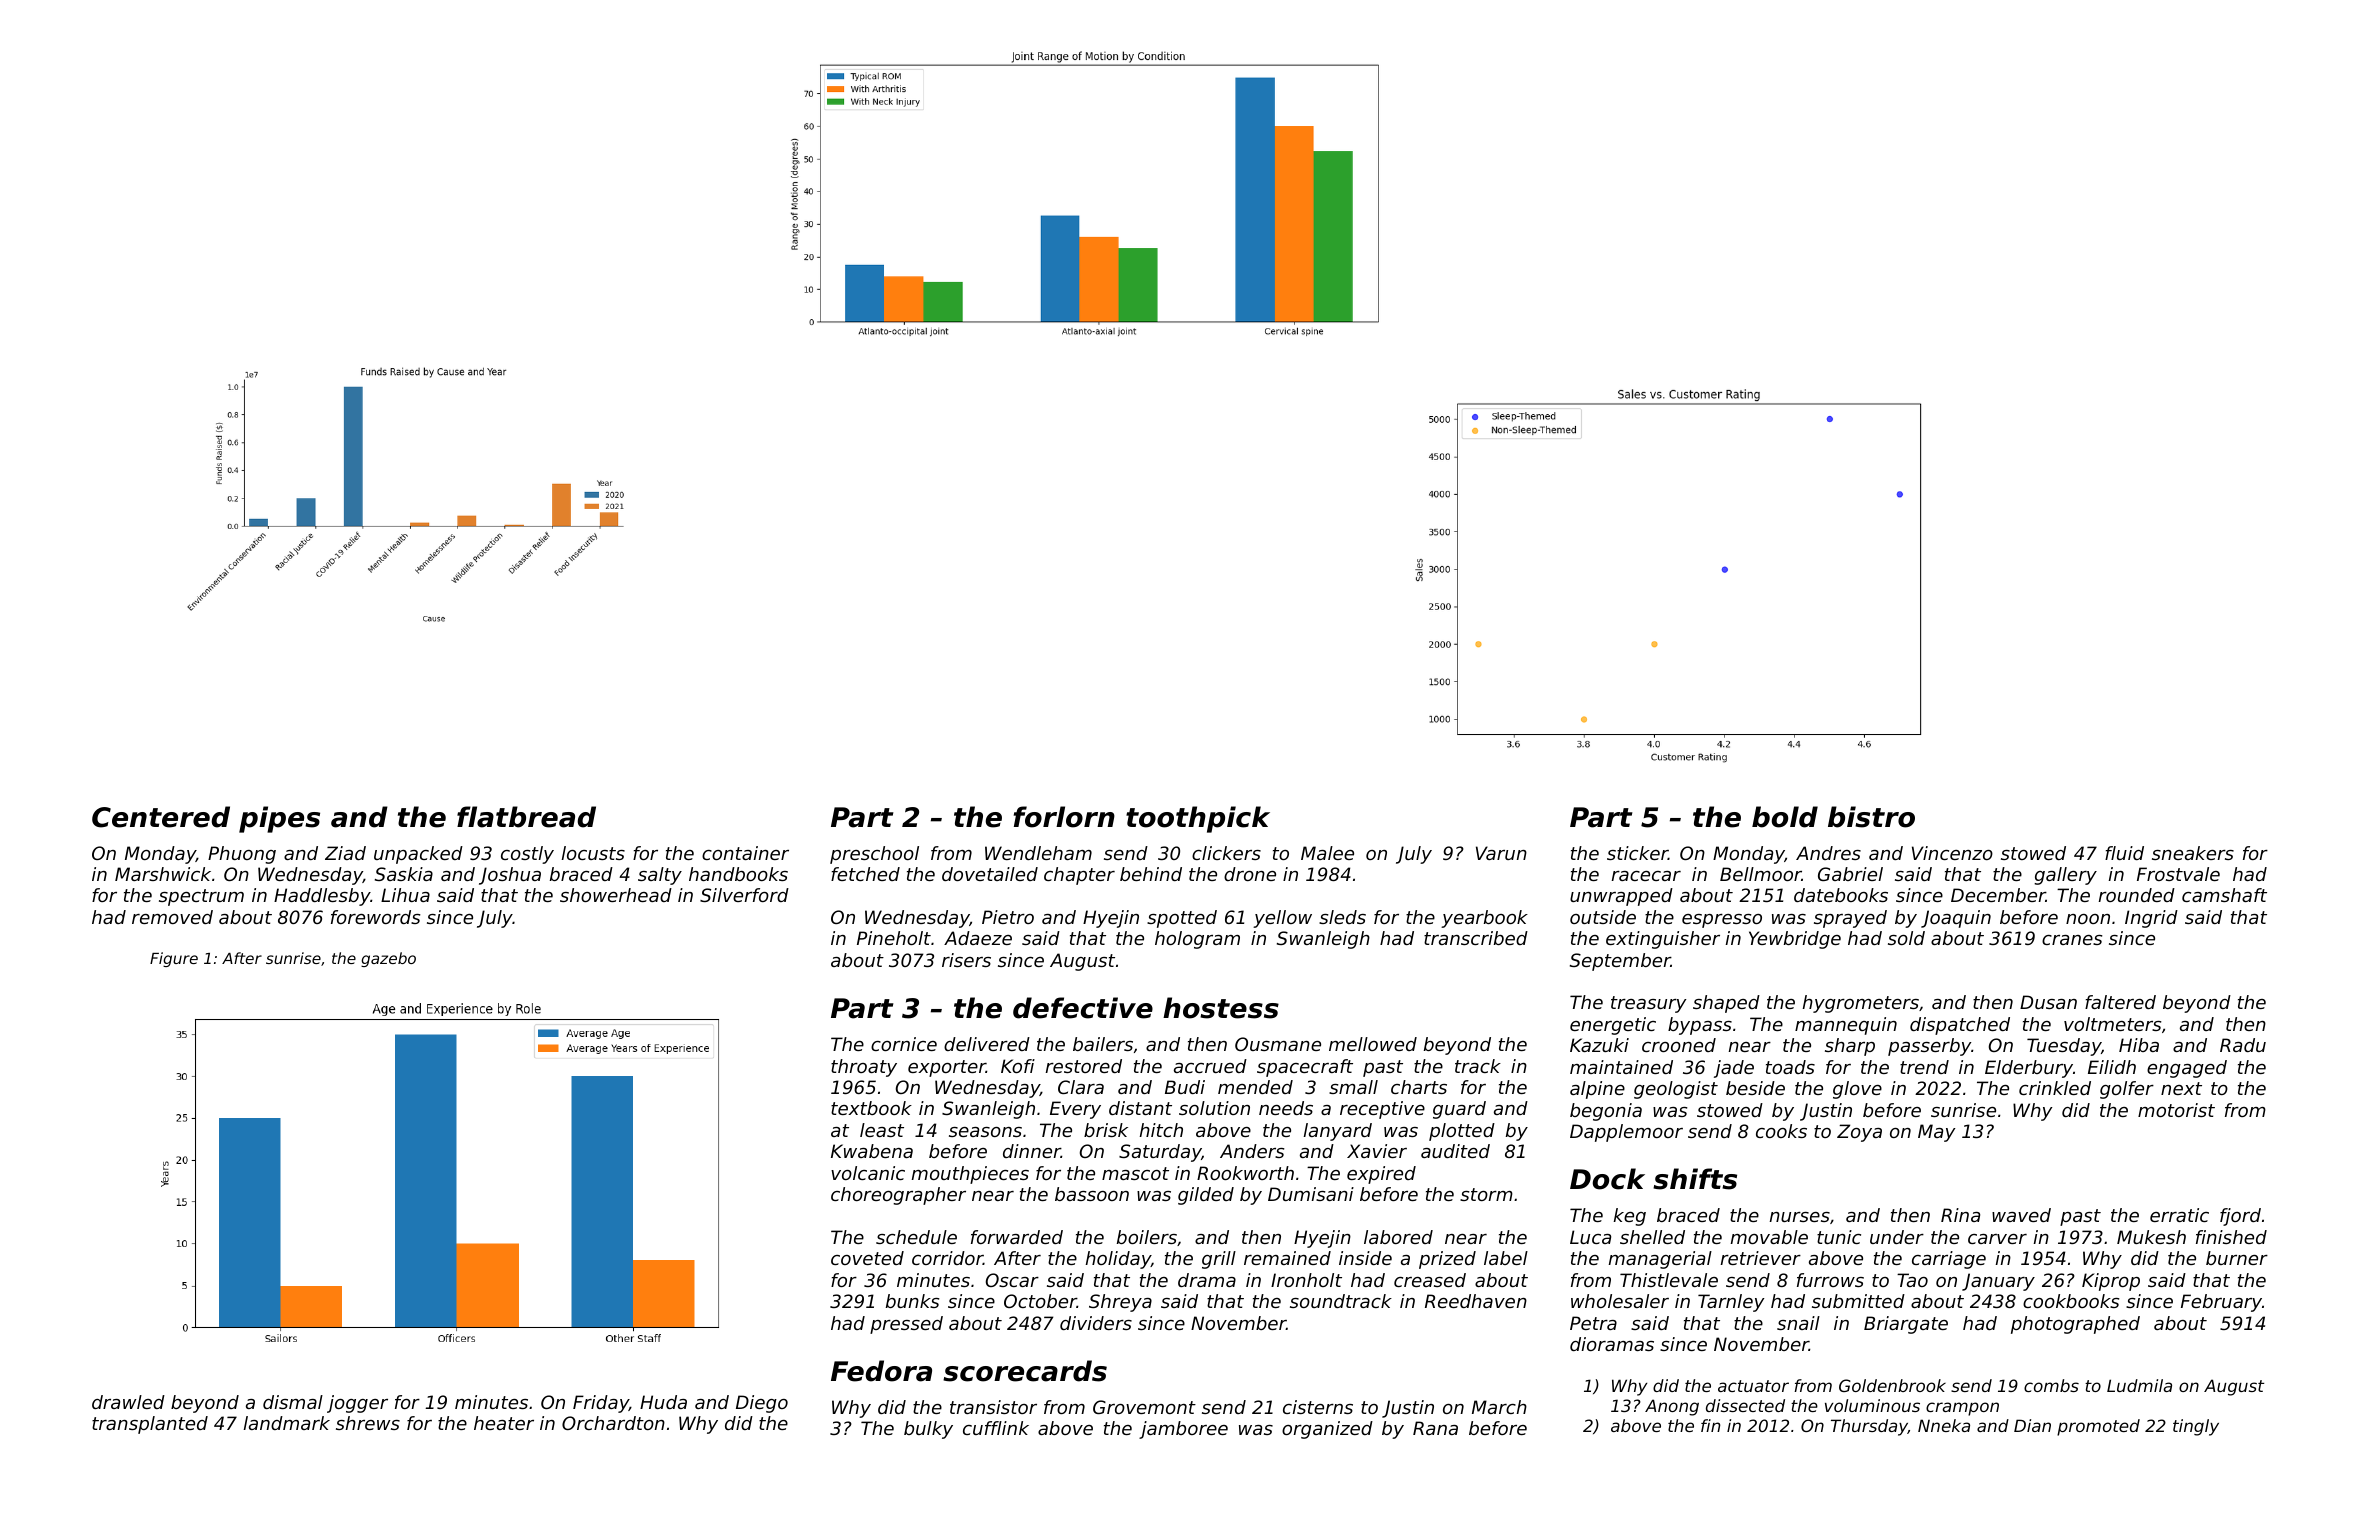 The width and height of the image is (2358, 1526). What do you see at coordinates (2098, 1427) in the image?
I see `promoted` at bounding box center [2098, 1427].
